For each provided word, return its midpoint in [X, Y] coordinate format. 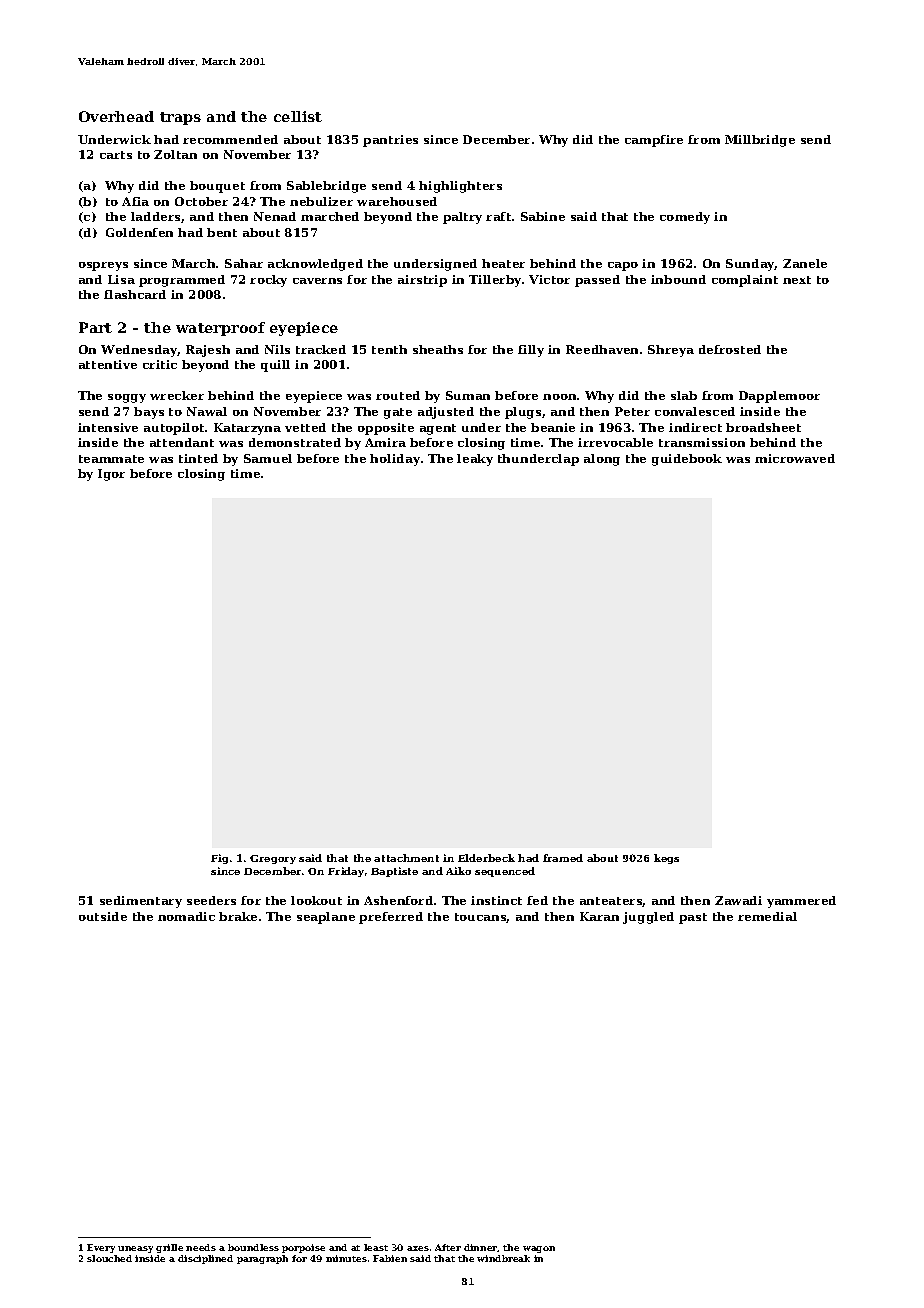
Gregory [273, 859]
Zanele [805, 263]
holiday [395, 460]
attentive [108, 364]
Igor [111, 475]
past [693, 918]
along [602, 460]
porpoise [303, 1248]
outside [103, 916]
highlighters [460, 187]
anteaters [611, 902]
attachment [406, 858]
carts [116, 155]
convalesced [695, 411]
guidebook [687, 460]
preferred [391, 918]
